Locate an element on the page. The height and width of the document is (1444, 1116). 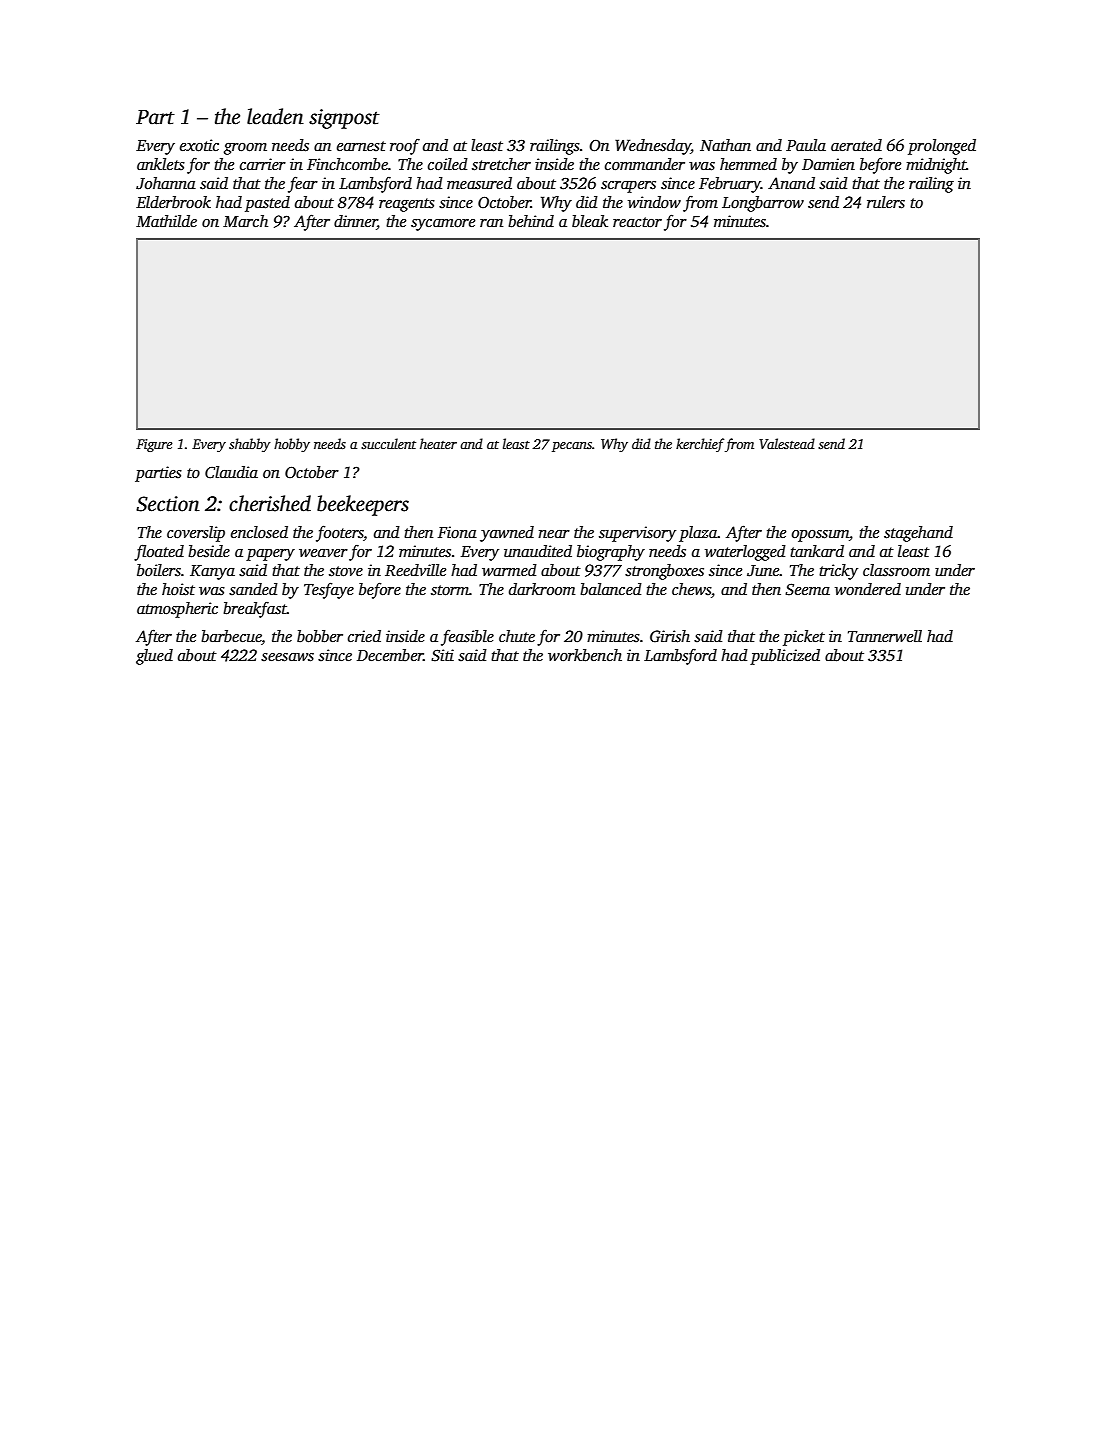
heater is located at coordinates (438, 443).
